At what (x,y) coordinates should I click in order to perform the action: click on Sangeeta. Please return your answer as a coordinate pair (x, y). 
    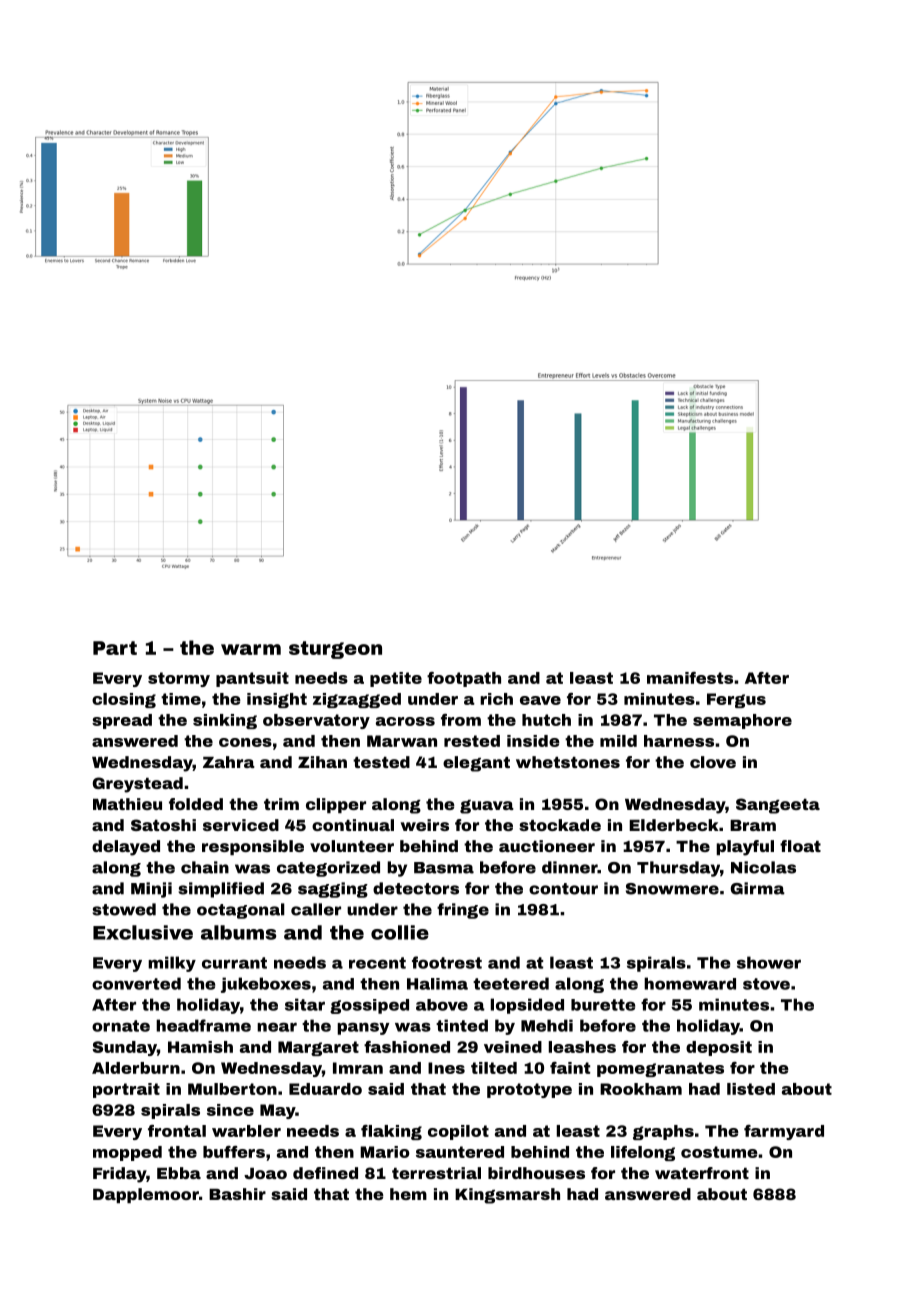
    Looking at the image, I should click on (778, 806).
